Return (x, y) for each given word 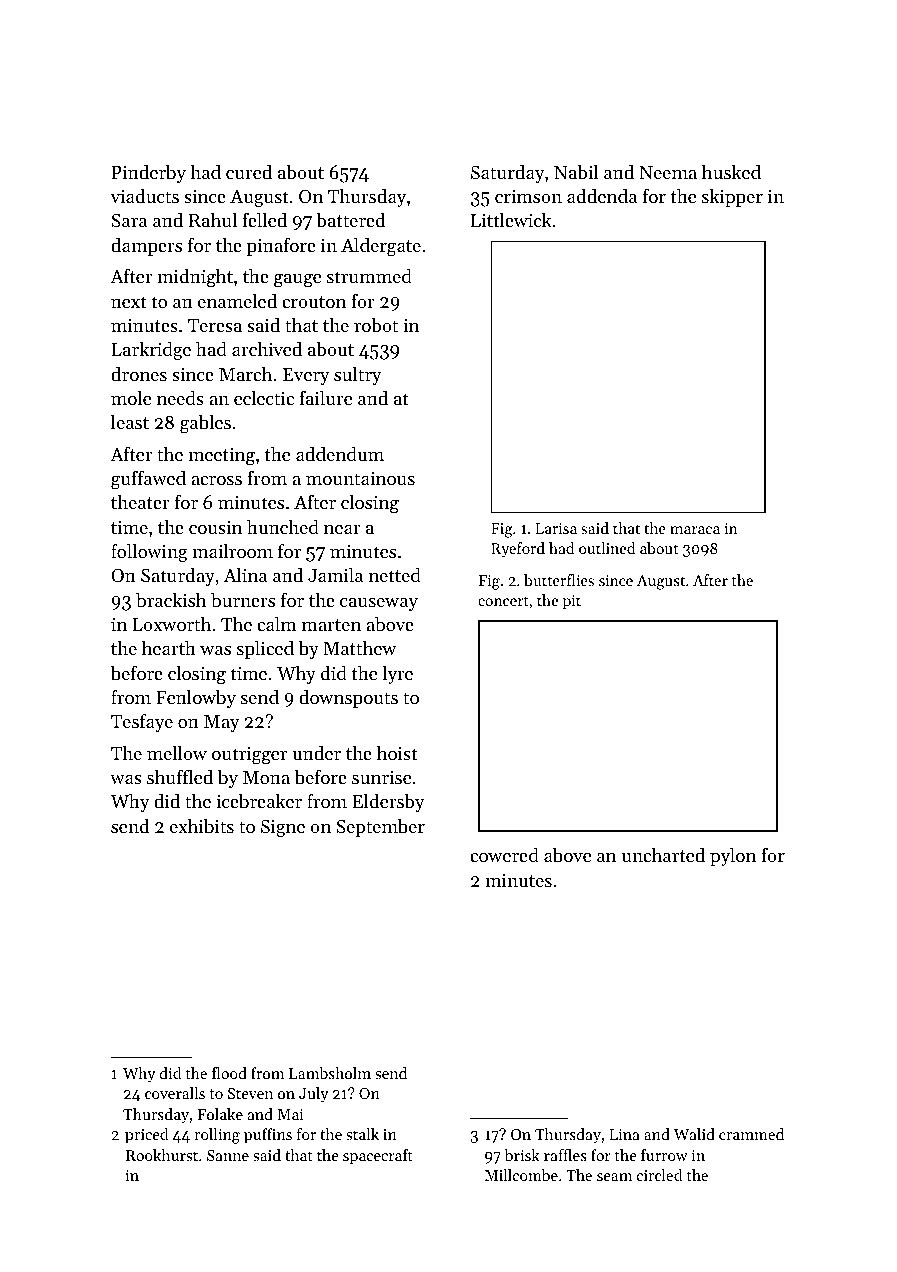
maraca (695, 530)
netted (395, 575)
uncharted (663, 855)
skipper (732, 198)
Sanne (228, 1155)
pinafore (281, 246)
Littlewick (511, 220)
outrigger (249, 756)
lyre (397, 675)
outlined (607, 548)
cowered (504, 855)
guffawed (148, 480)
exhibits (202, 826)
